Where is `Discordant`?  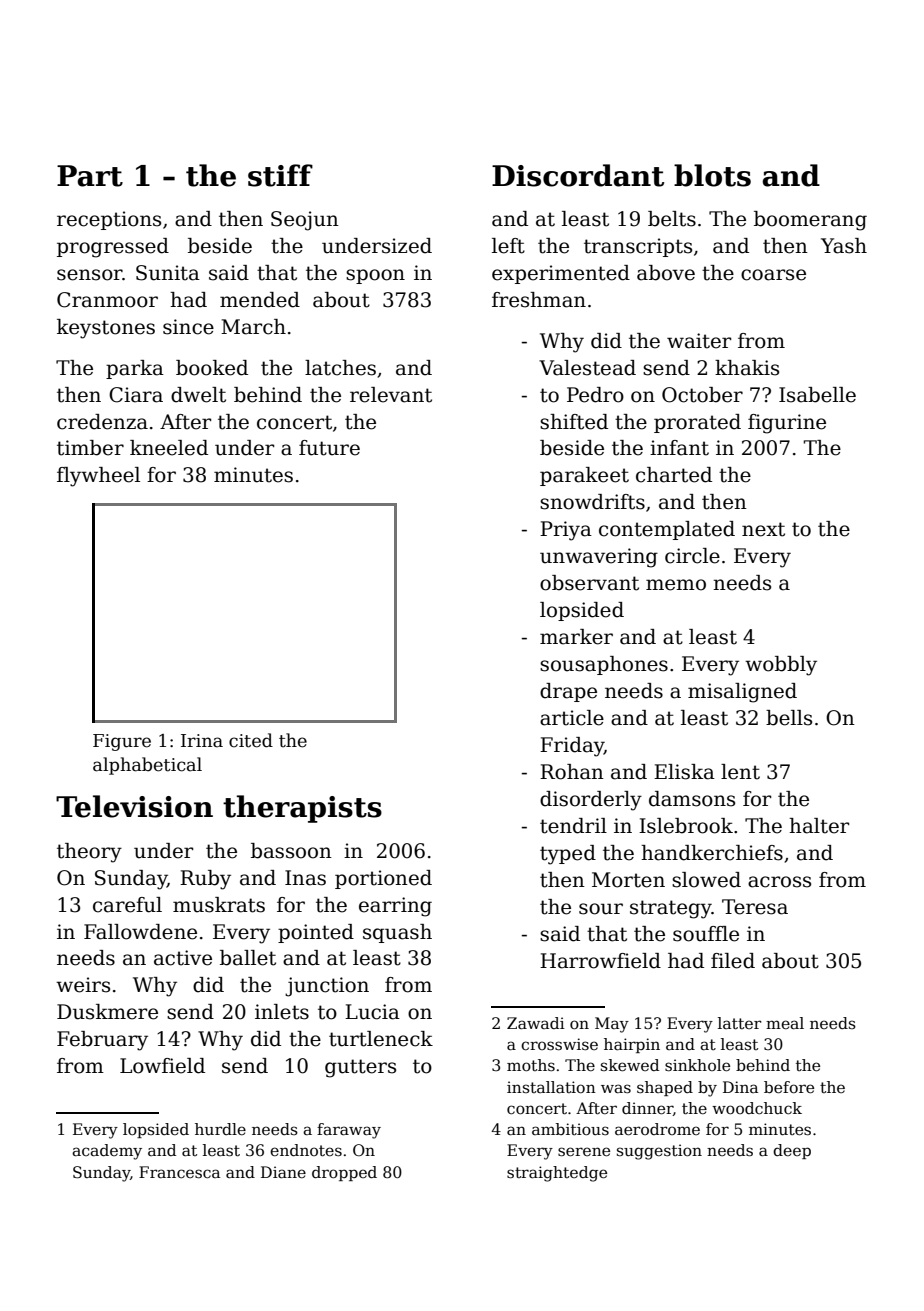
Discordant is located at coordinates (578, 175).
